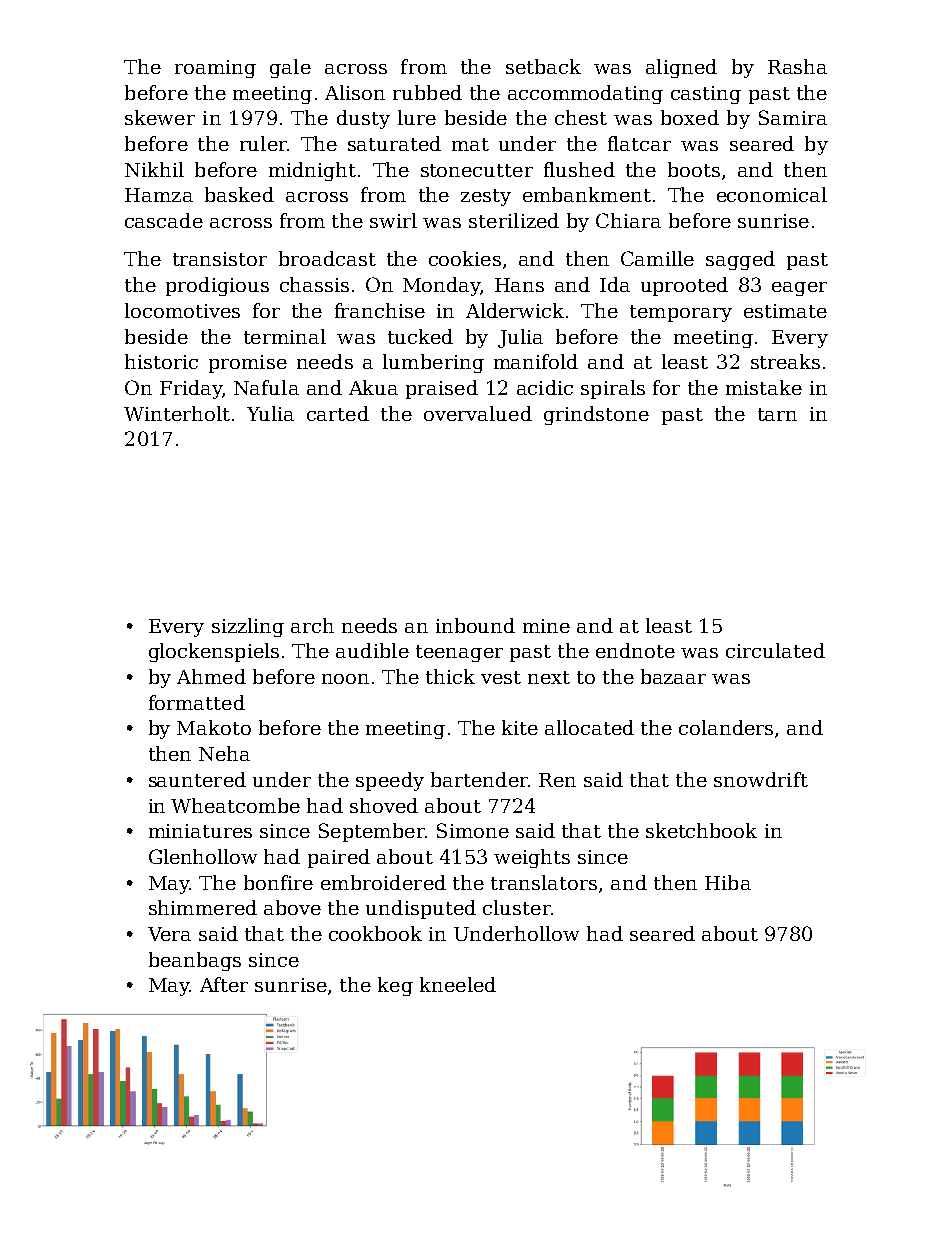 The height and width of the image is (1233, 952). I want to click on shimmered, so click(203, 907).
